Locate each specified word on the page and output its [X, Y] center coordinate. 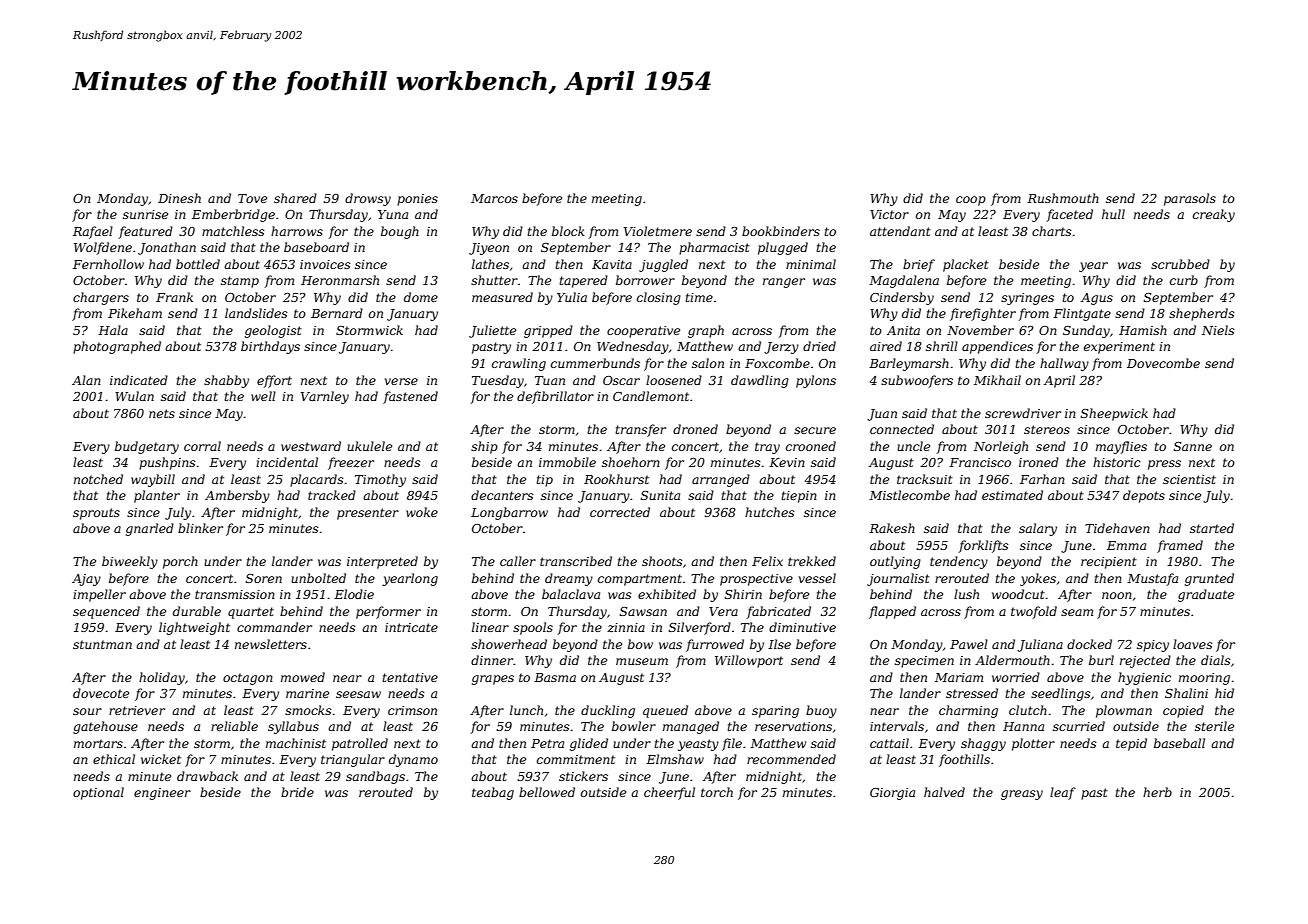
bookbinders [781, 231]
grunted [1209, 579]
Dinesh [179, 198]
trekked [812, 561]
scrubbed [1180, 264]
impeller [99, 595]
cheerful [669, 793]
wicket [161, 759]
